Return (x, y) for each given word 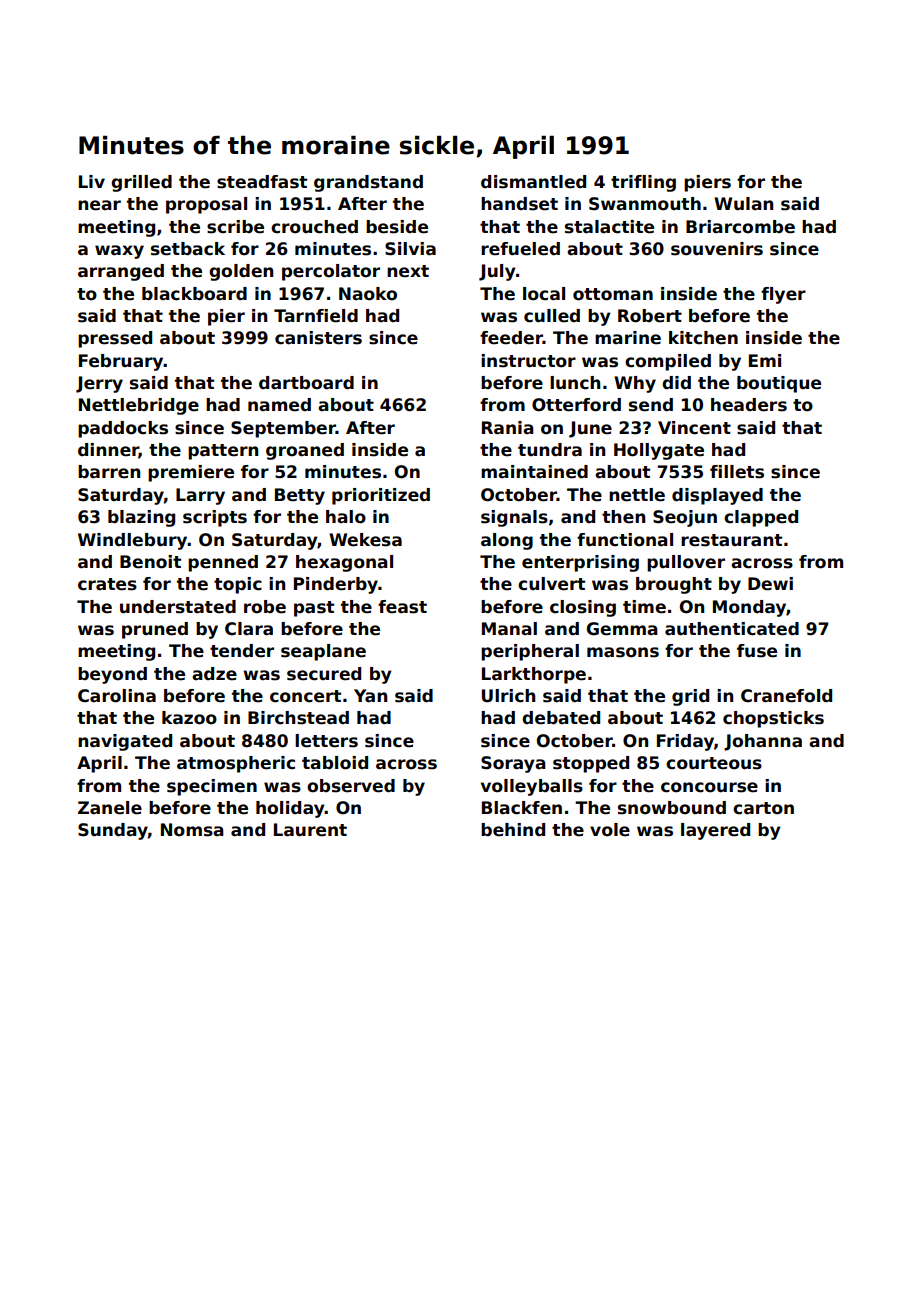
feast (402, 607)
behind (513, 830)
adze (214, 674)
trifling (643, 183)
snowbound (672, 808)
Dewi (770, 584)
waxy (119, 252)
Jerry (99, 384)
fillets (737, 472)
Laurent (310, 830)
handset (519, 204)
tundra (550, 450)
